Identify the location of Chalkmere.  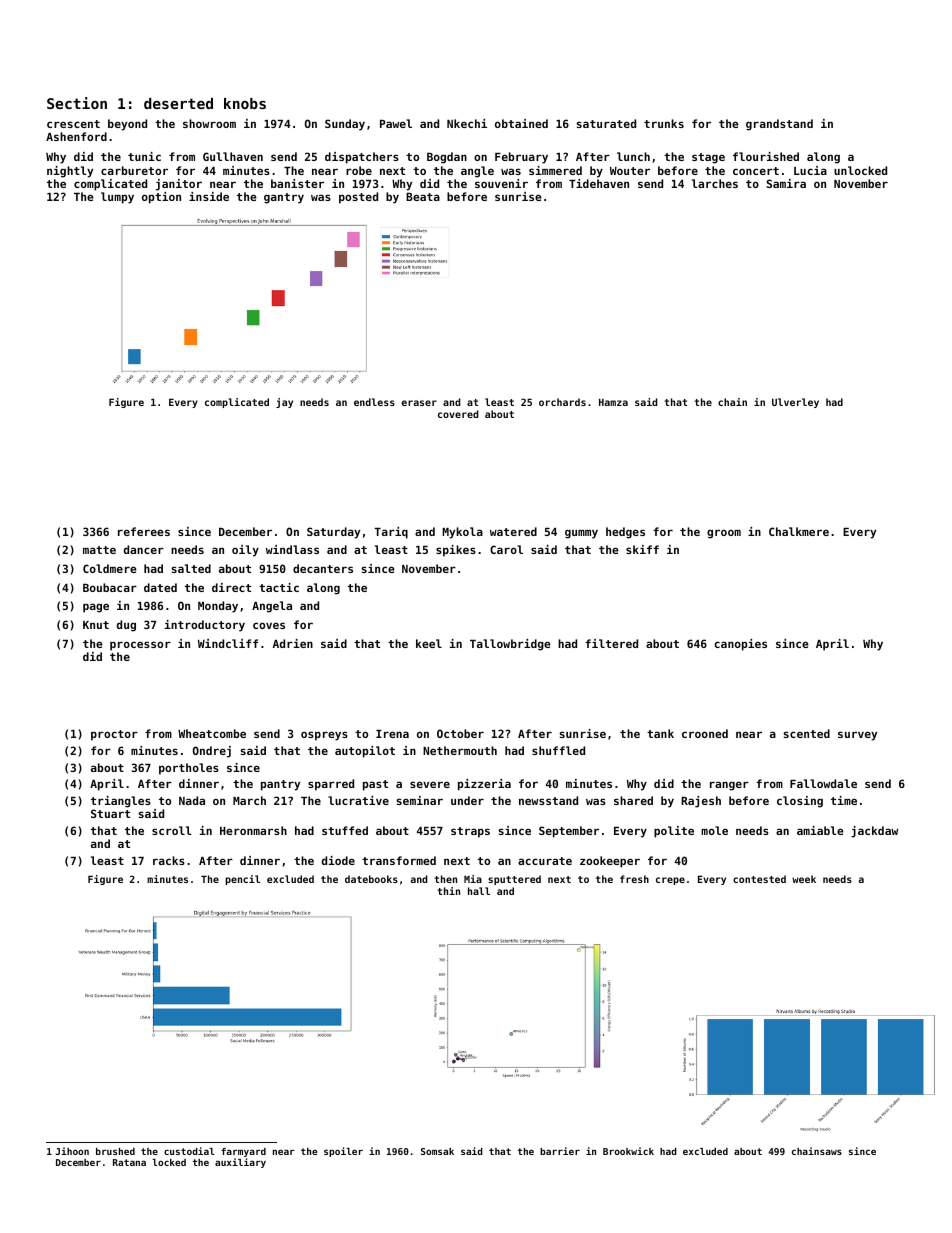
(799, 531).
